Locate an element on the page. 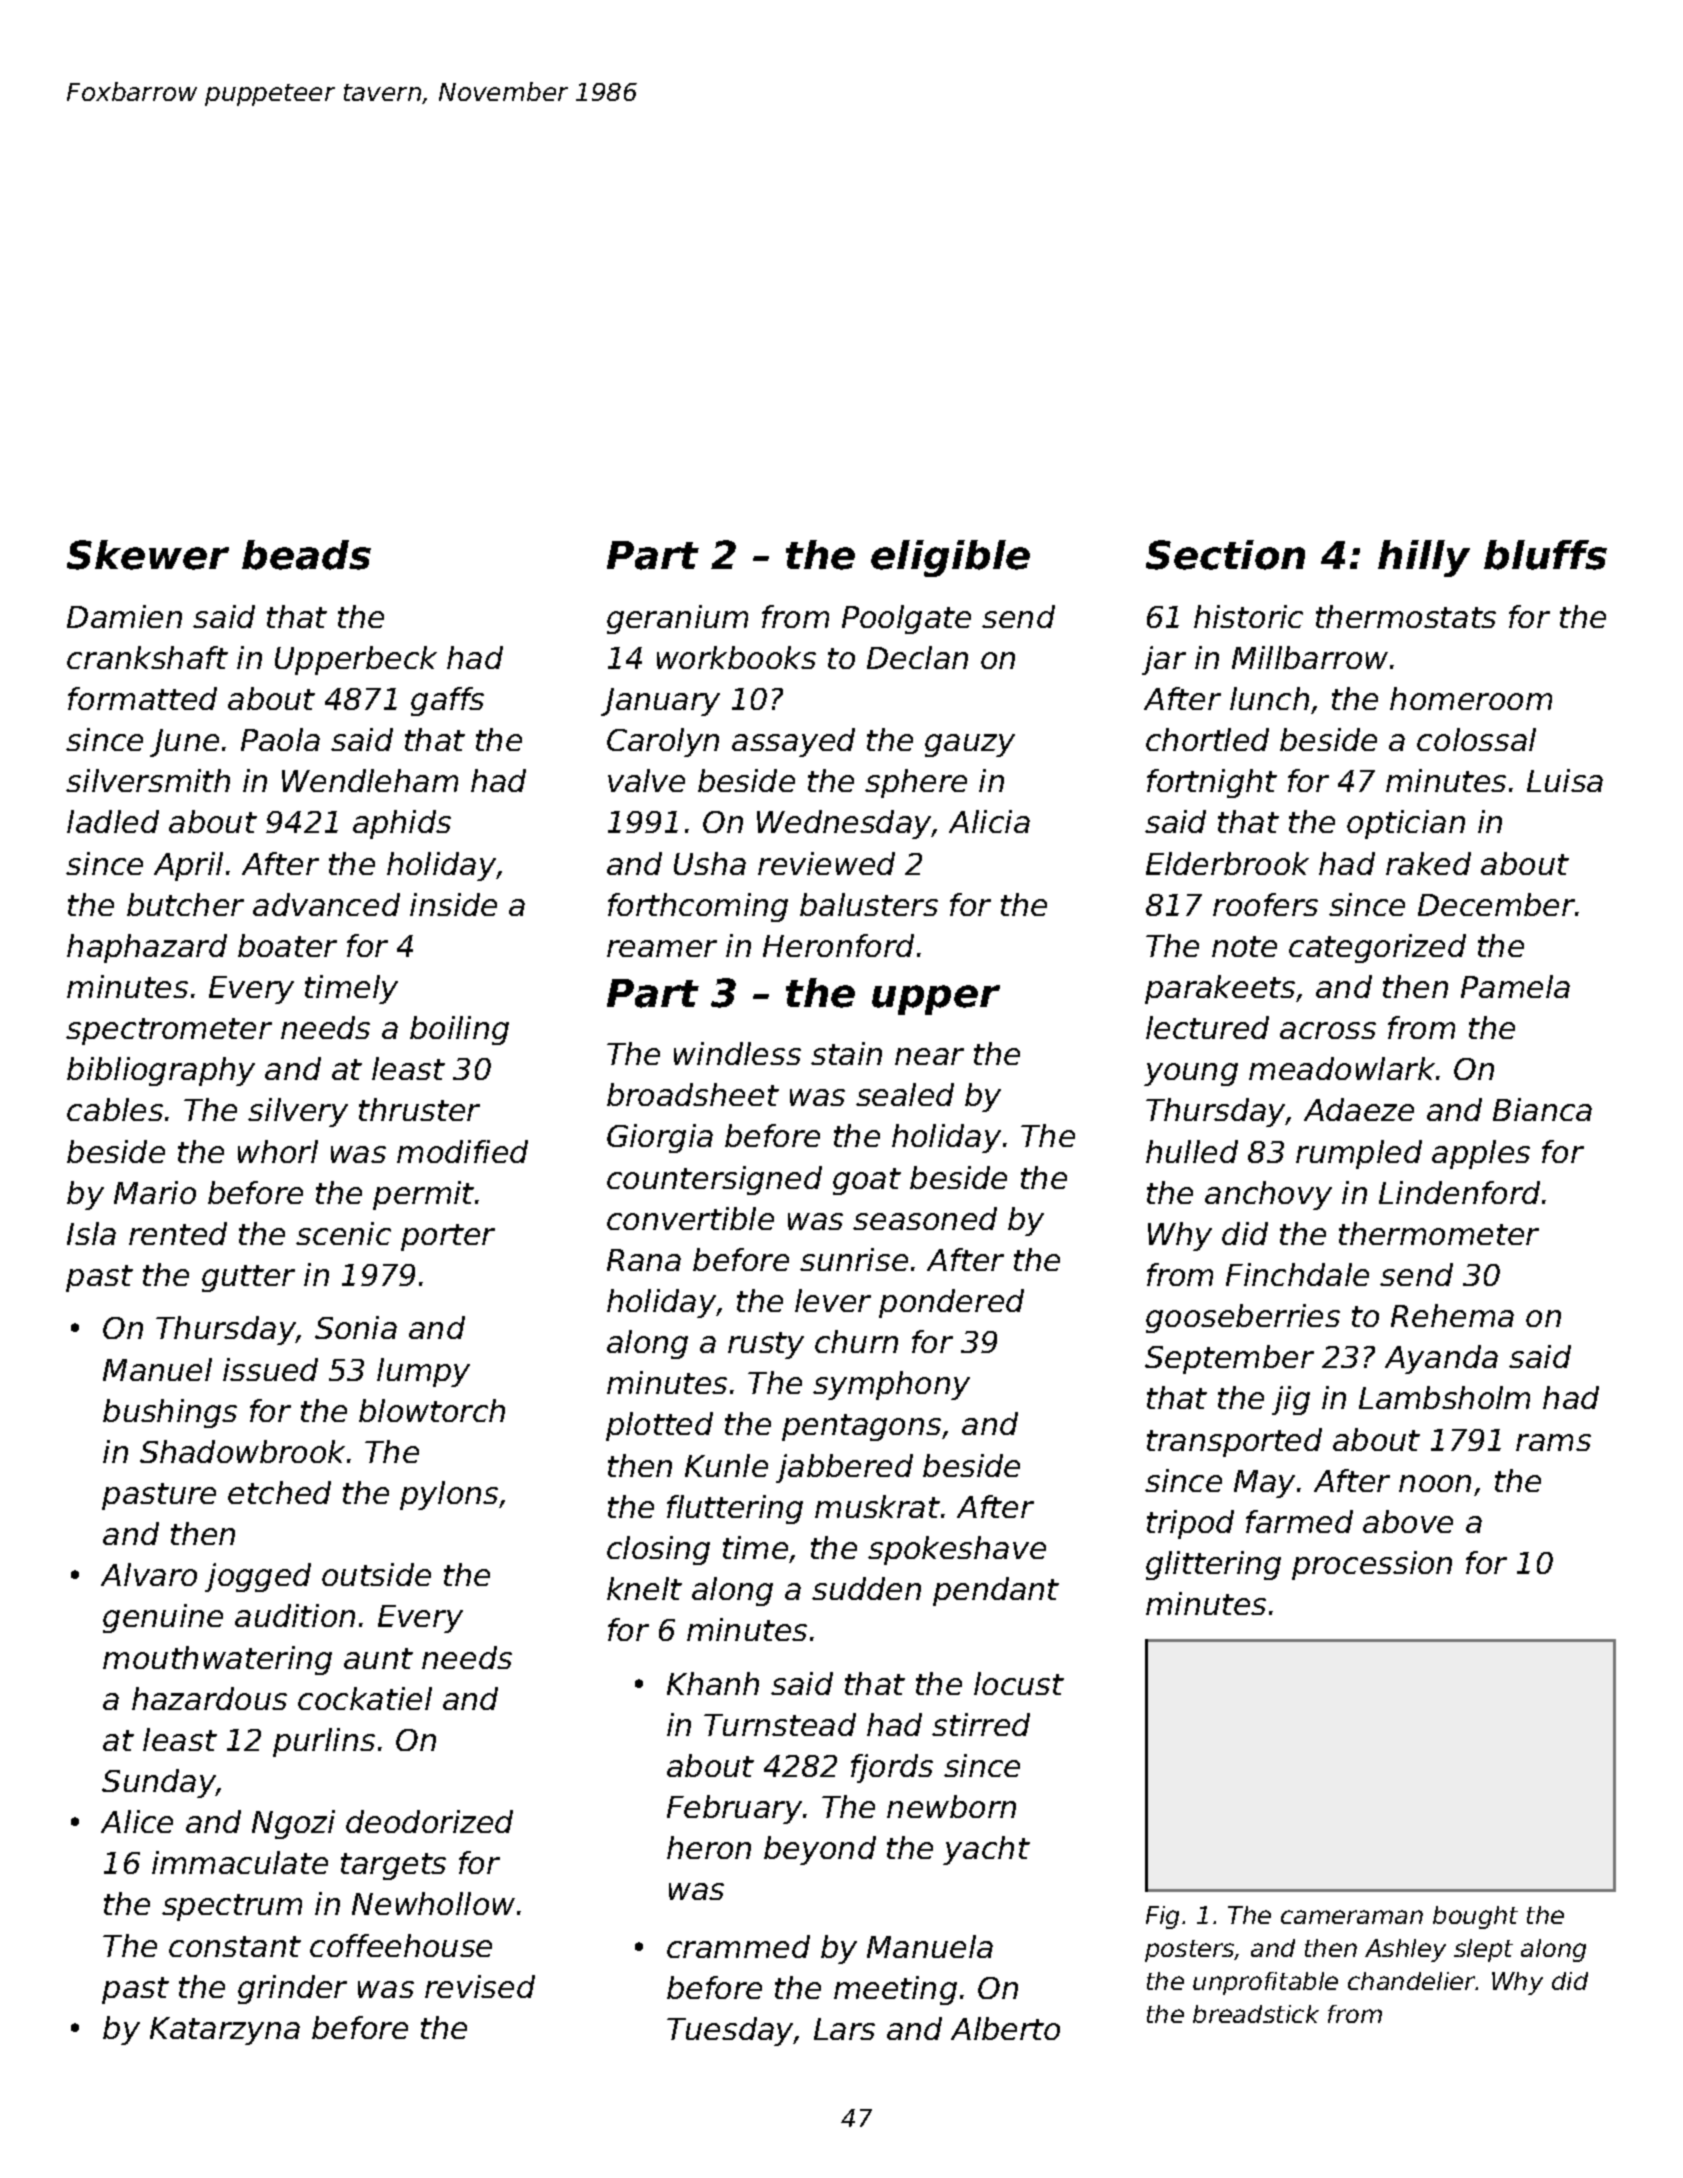 The image size is (1683, 2178). Giorgia is located at coordinates (660, 1138).
